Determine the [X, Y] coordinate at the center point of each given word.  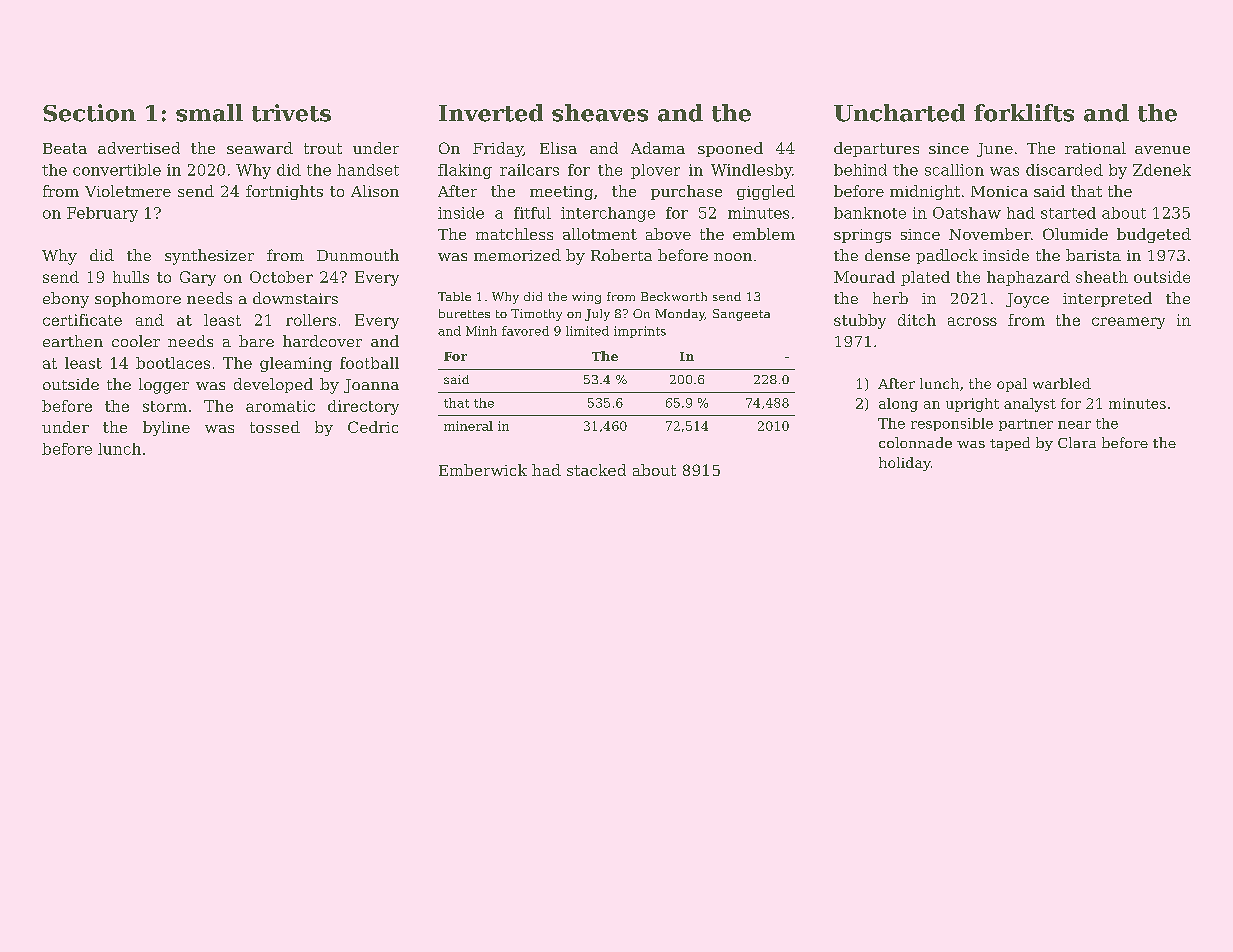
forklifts [1024, 113]
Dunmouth [358, 255]
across [972, 321]
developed [273, 385]
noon [733, 257]
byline [166, 428]
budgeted [1154, 235]
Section [89, 113]
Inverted [491, 113]
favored [525, 331]
